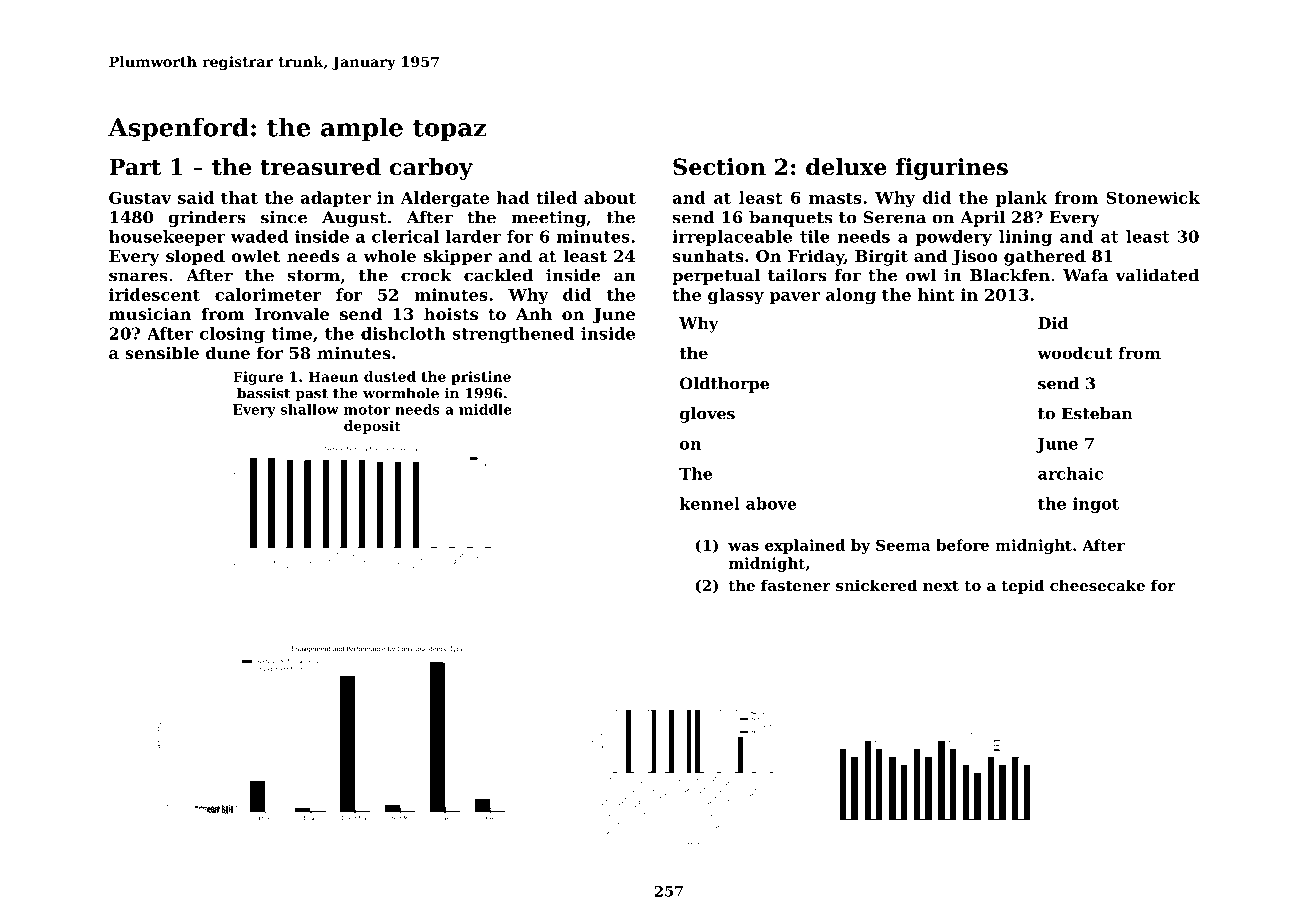  What do you see at coordinates (952, 169) in the image?
I see `figurines` at bounding box center [952, 169].
